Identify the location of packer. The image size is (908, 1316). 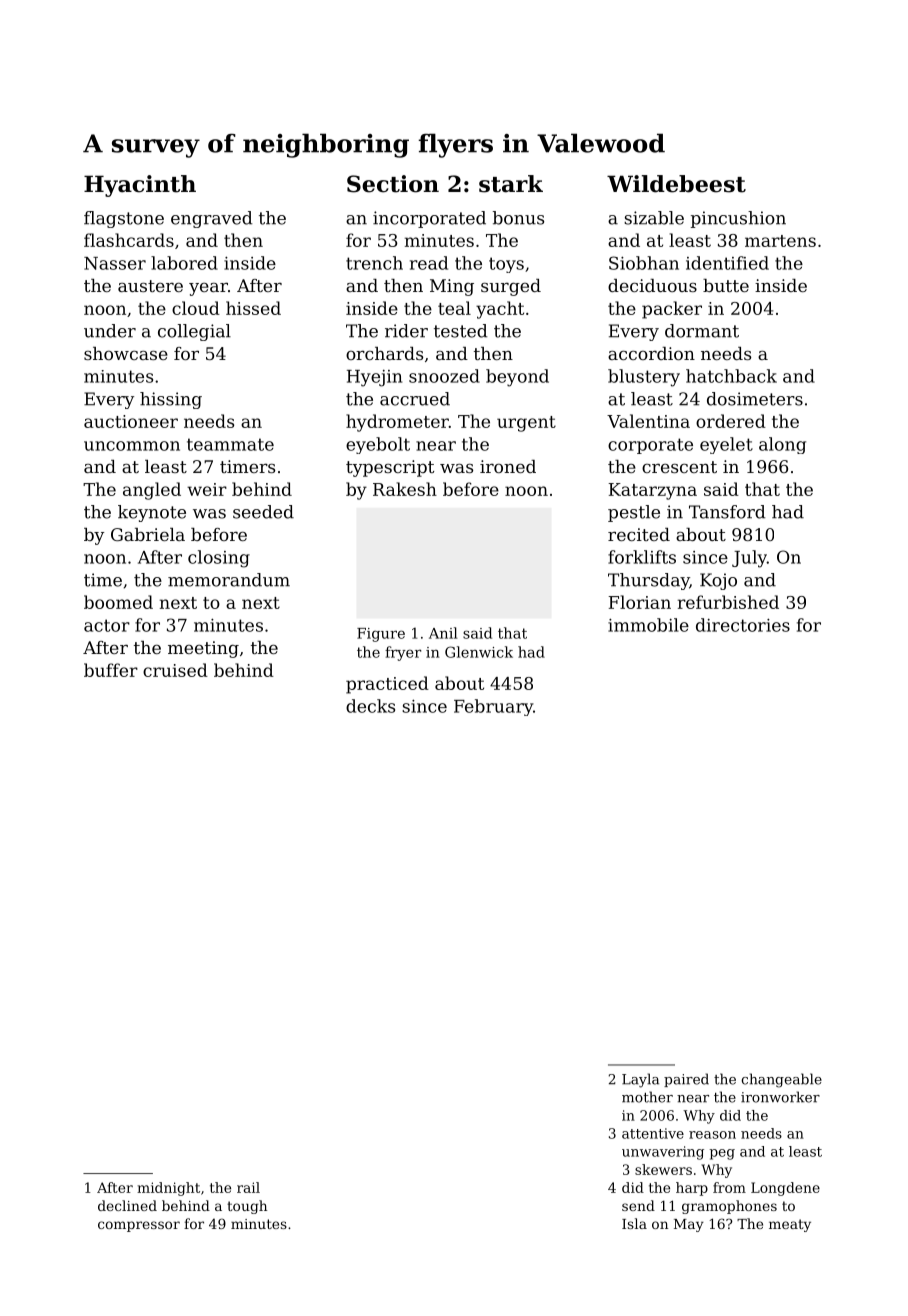
(672, 310).
